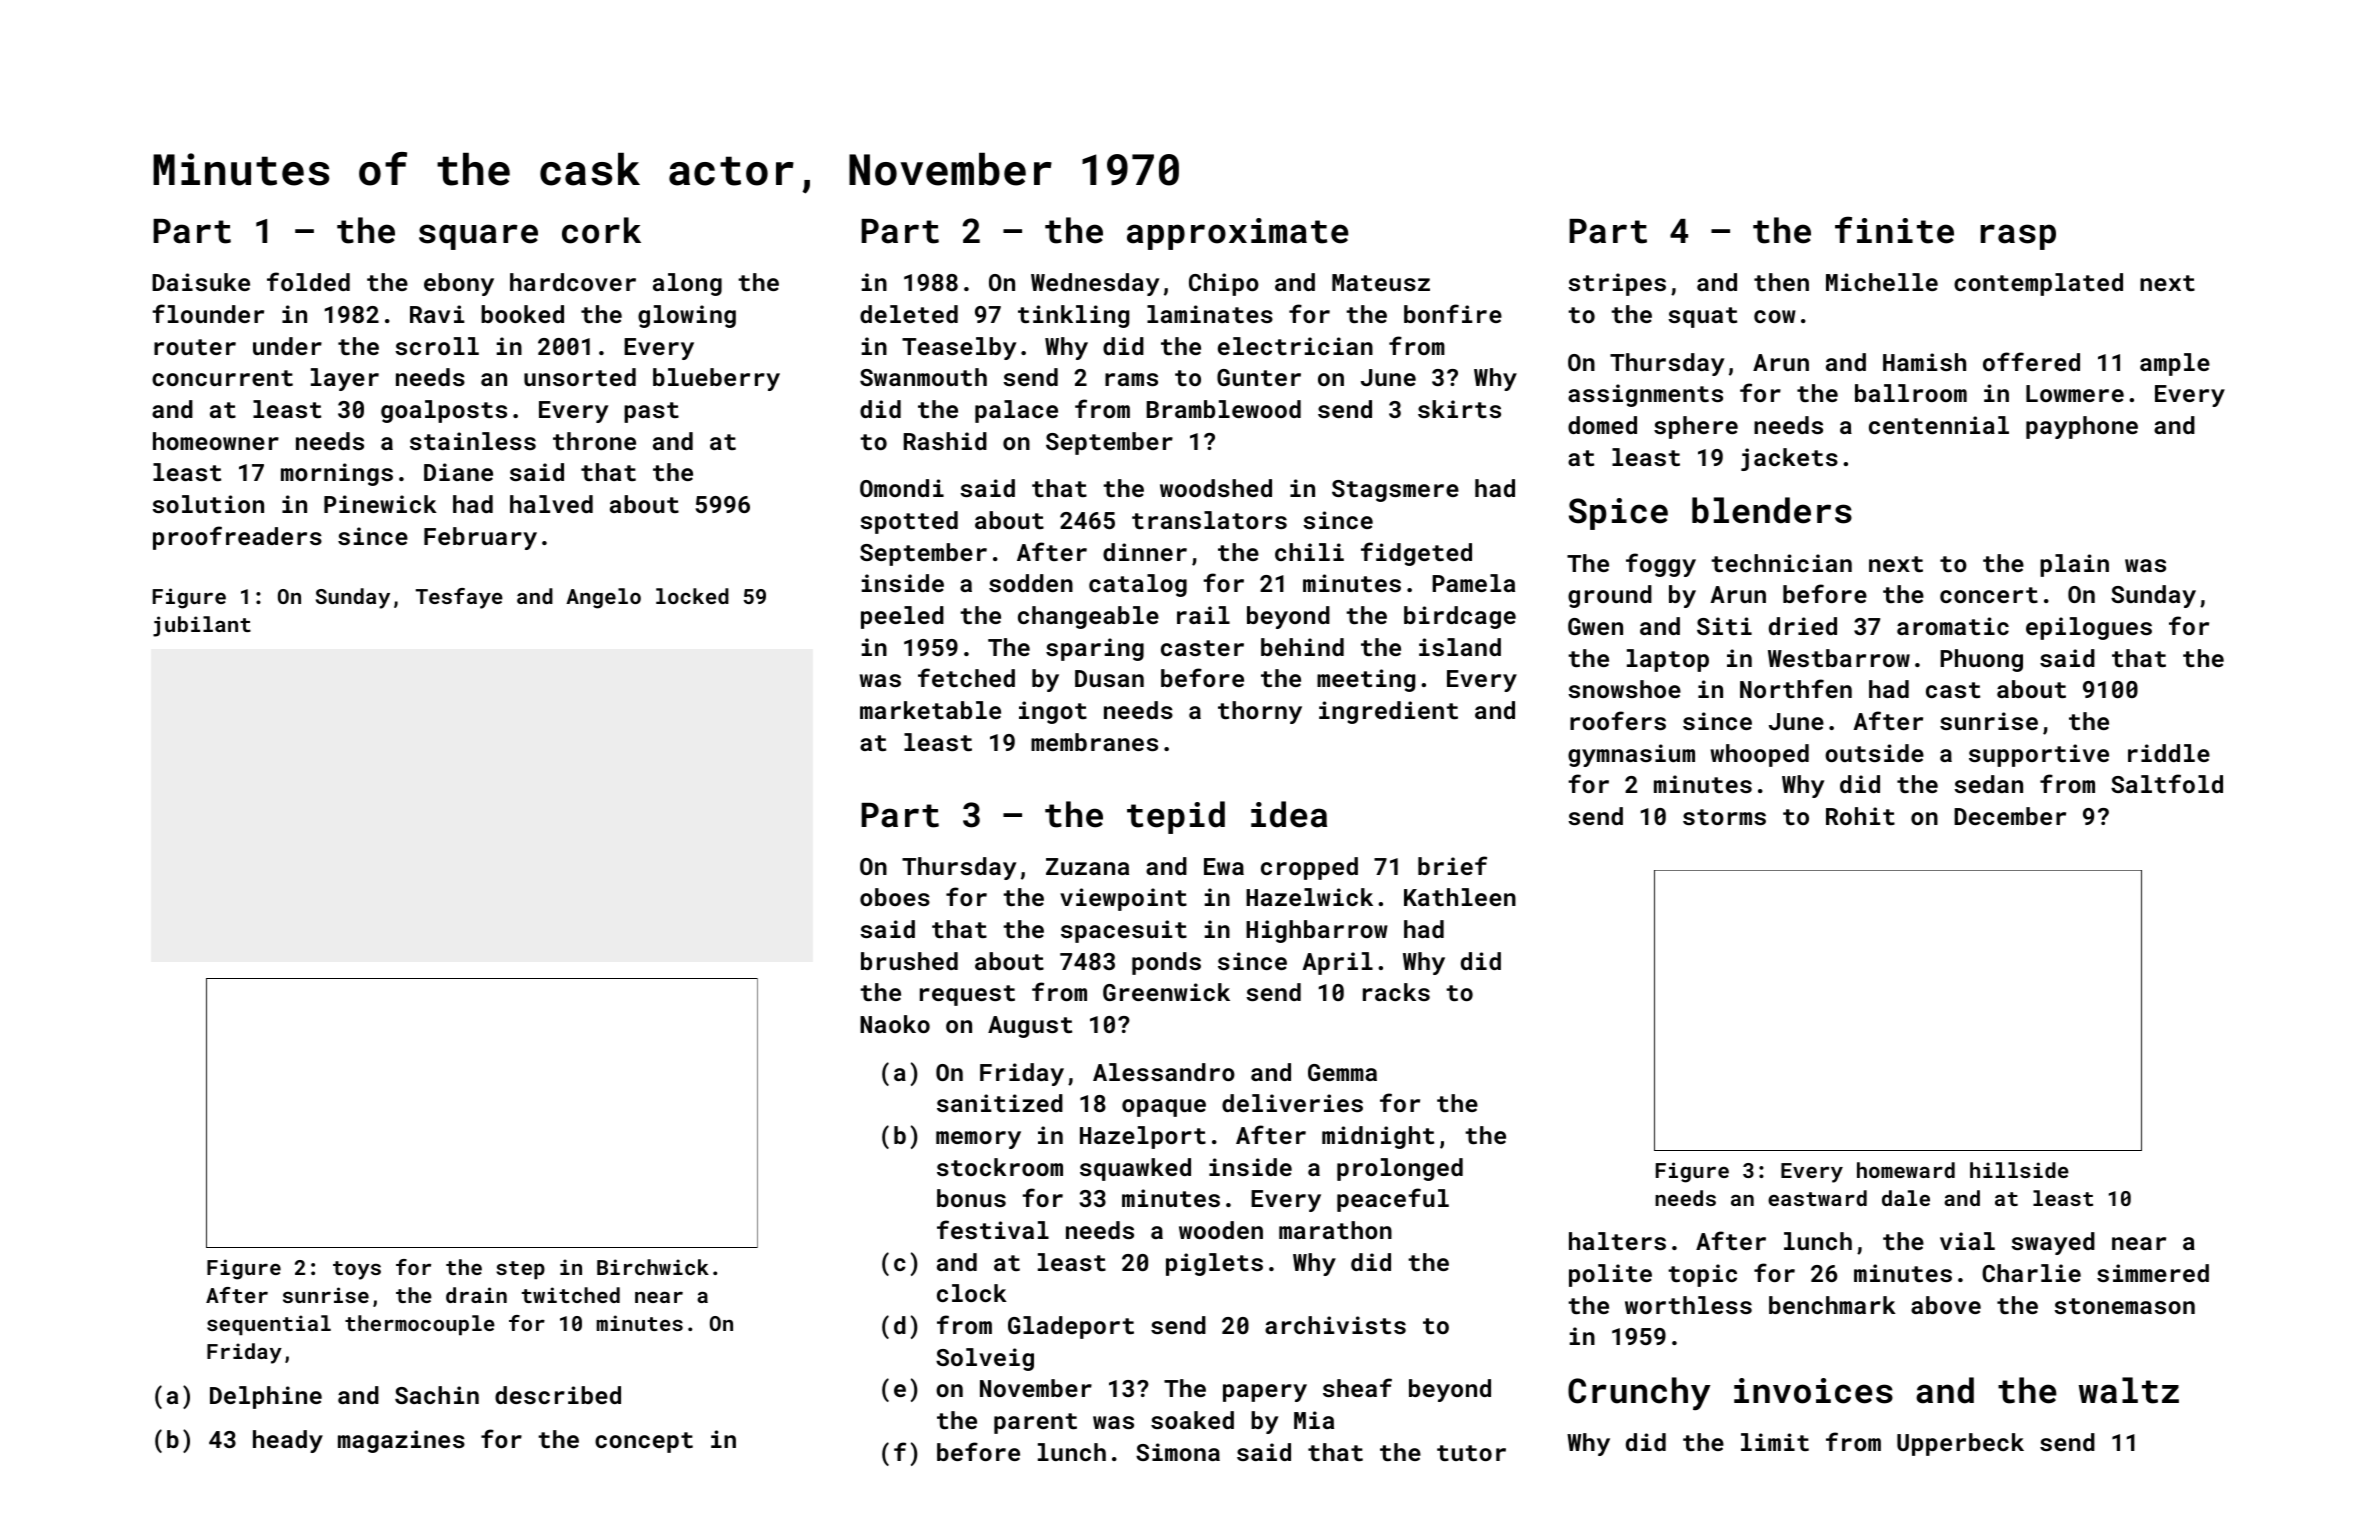 Image resolution: width=2380 pixels, height=1540 pixels. What do you see at coordinates (1471, 1453) in the screenshot?
I see `tutor` at bounding box center [1471, 1453].
